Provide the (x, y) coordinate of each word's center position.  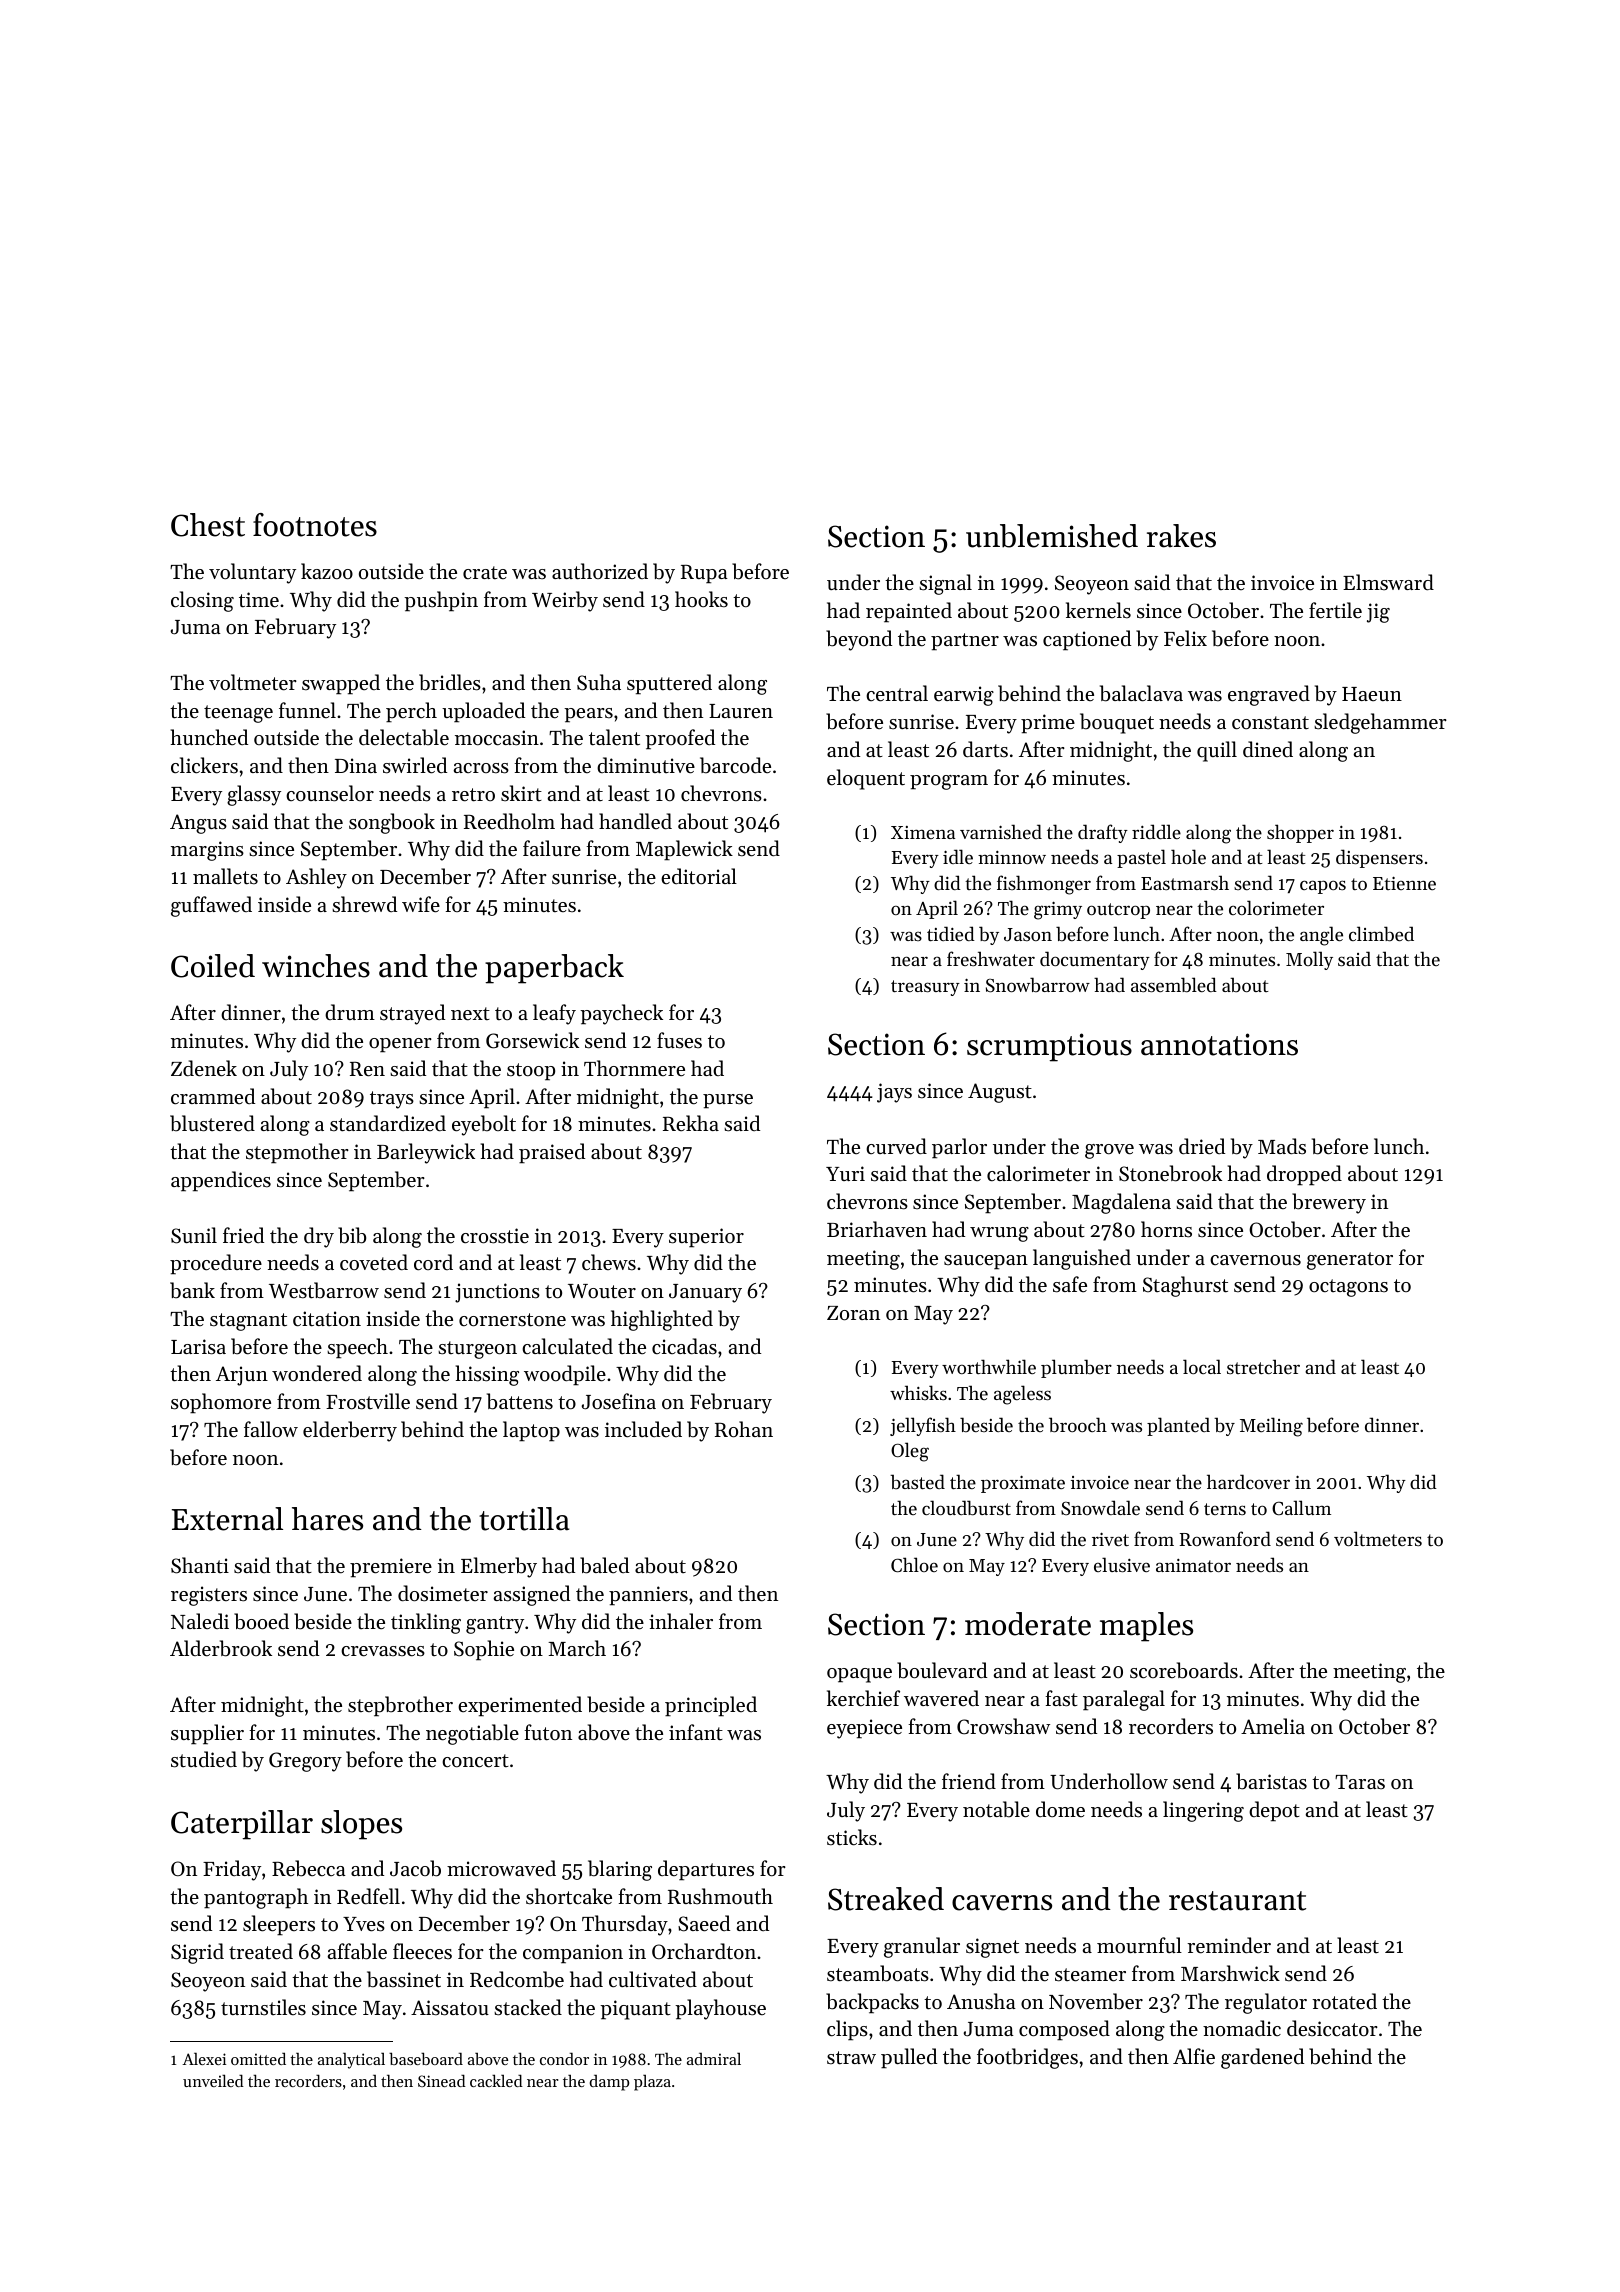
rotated (1344, 2001)
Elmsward (1388, 582)
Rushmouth (720, 1896)
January (705, 1293)
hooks (701, 599)
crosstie (495, 1236)
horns (1166, 1229)
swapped (341, 684)
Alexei (204, 2058)
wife (421, 904)
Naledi (200, 1621)
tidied (951, 933)
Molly (1309, 960)
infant (696, 1732)
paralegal (1124, 1700)
